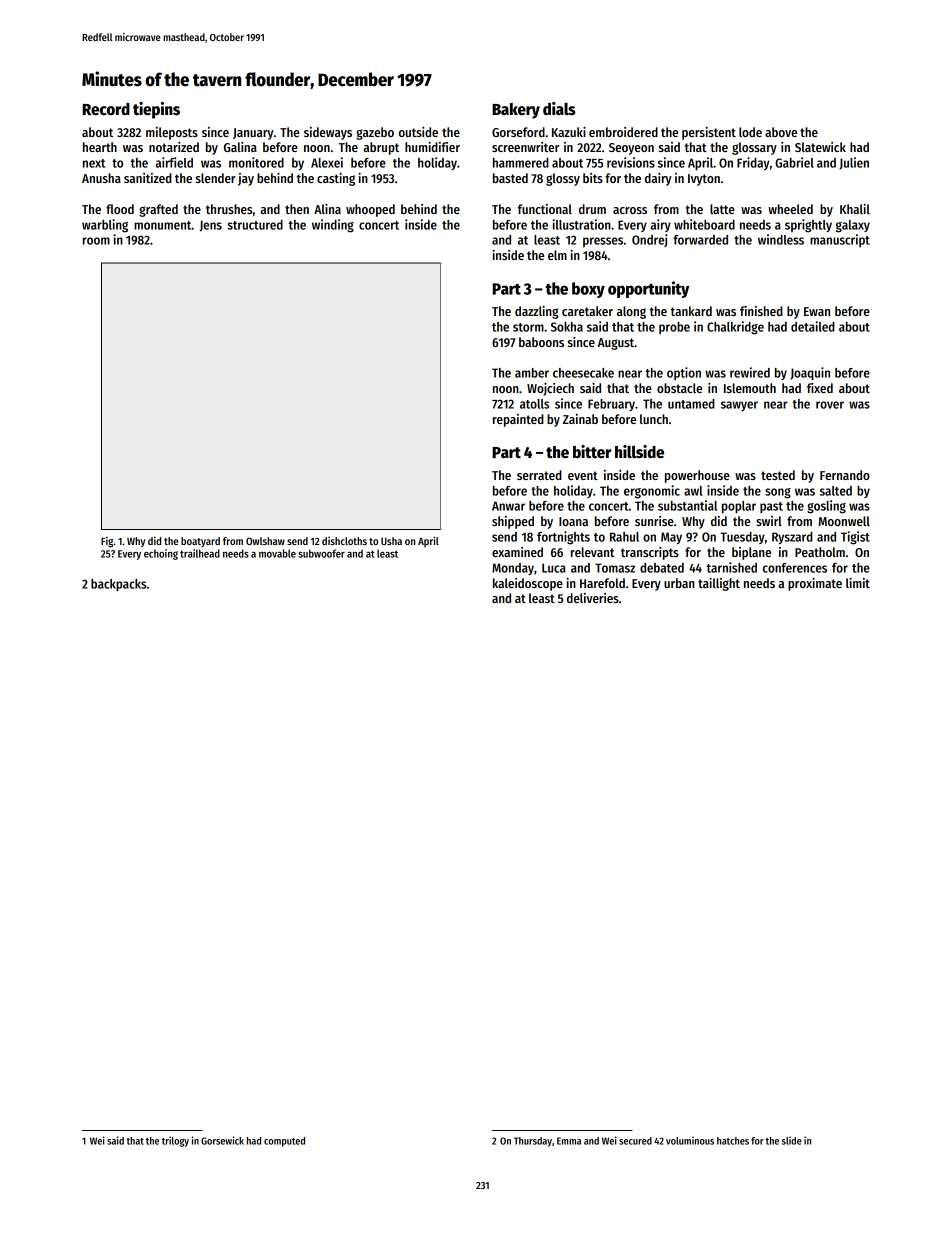 This screenshot has height=1233, width=952. I want to click on sideways, so click(328, 133).
